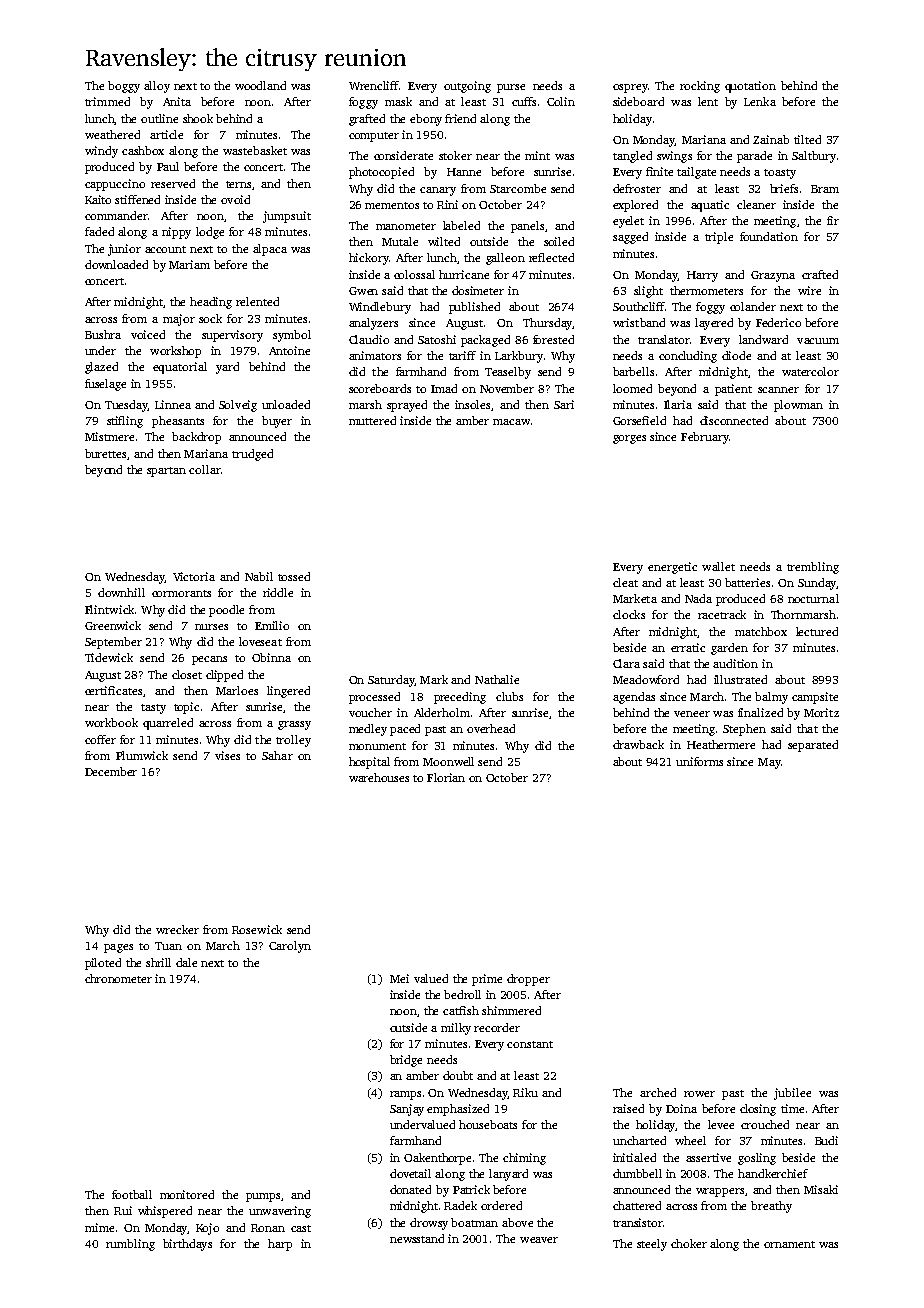 The width and height of the page is (924, 1308). Describe the element at coordinates (551, 257) in the page. I see `reflected` at that location.
